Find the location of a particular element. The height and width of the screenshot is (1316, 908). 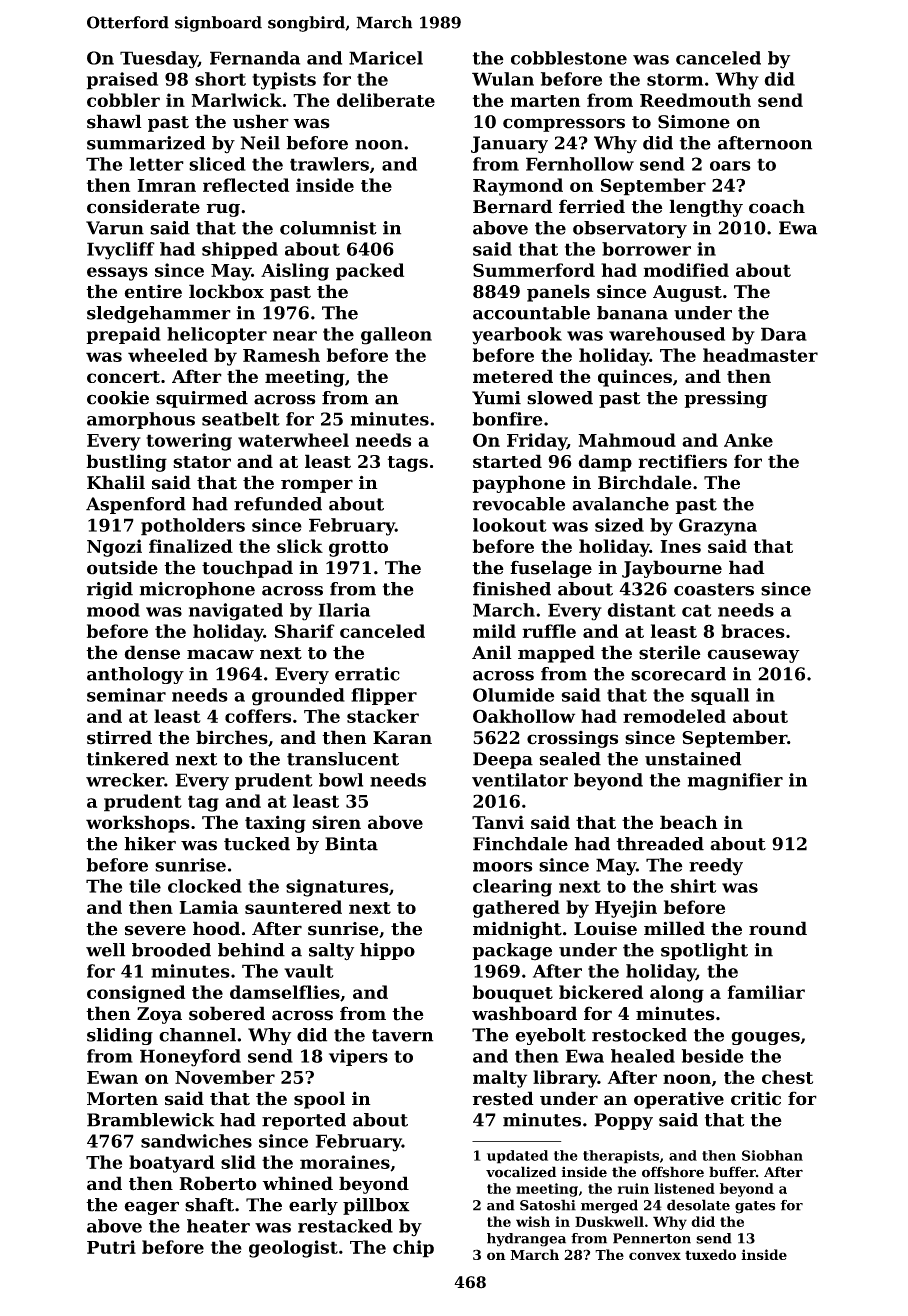

galleon is located at coordinates (396, 336).
